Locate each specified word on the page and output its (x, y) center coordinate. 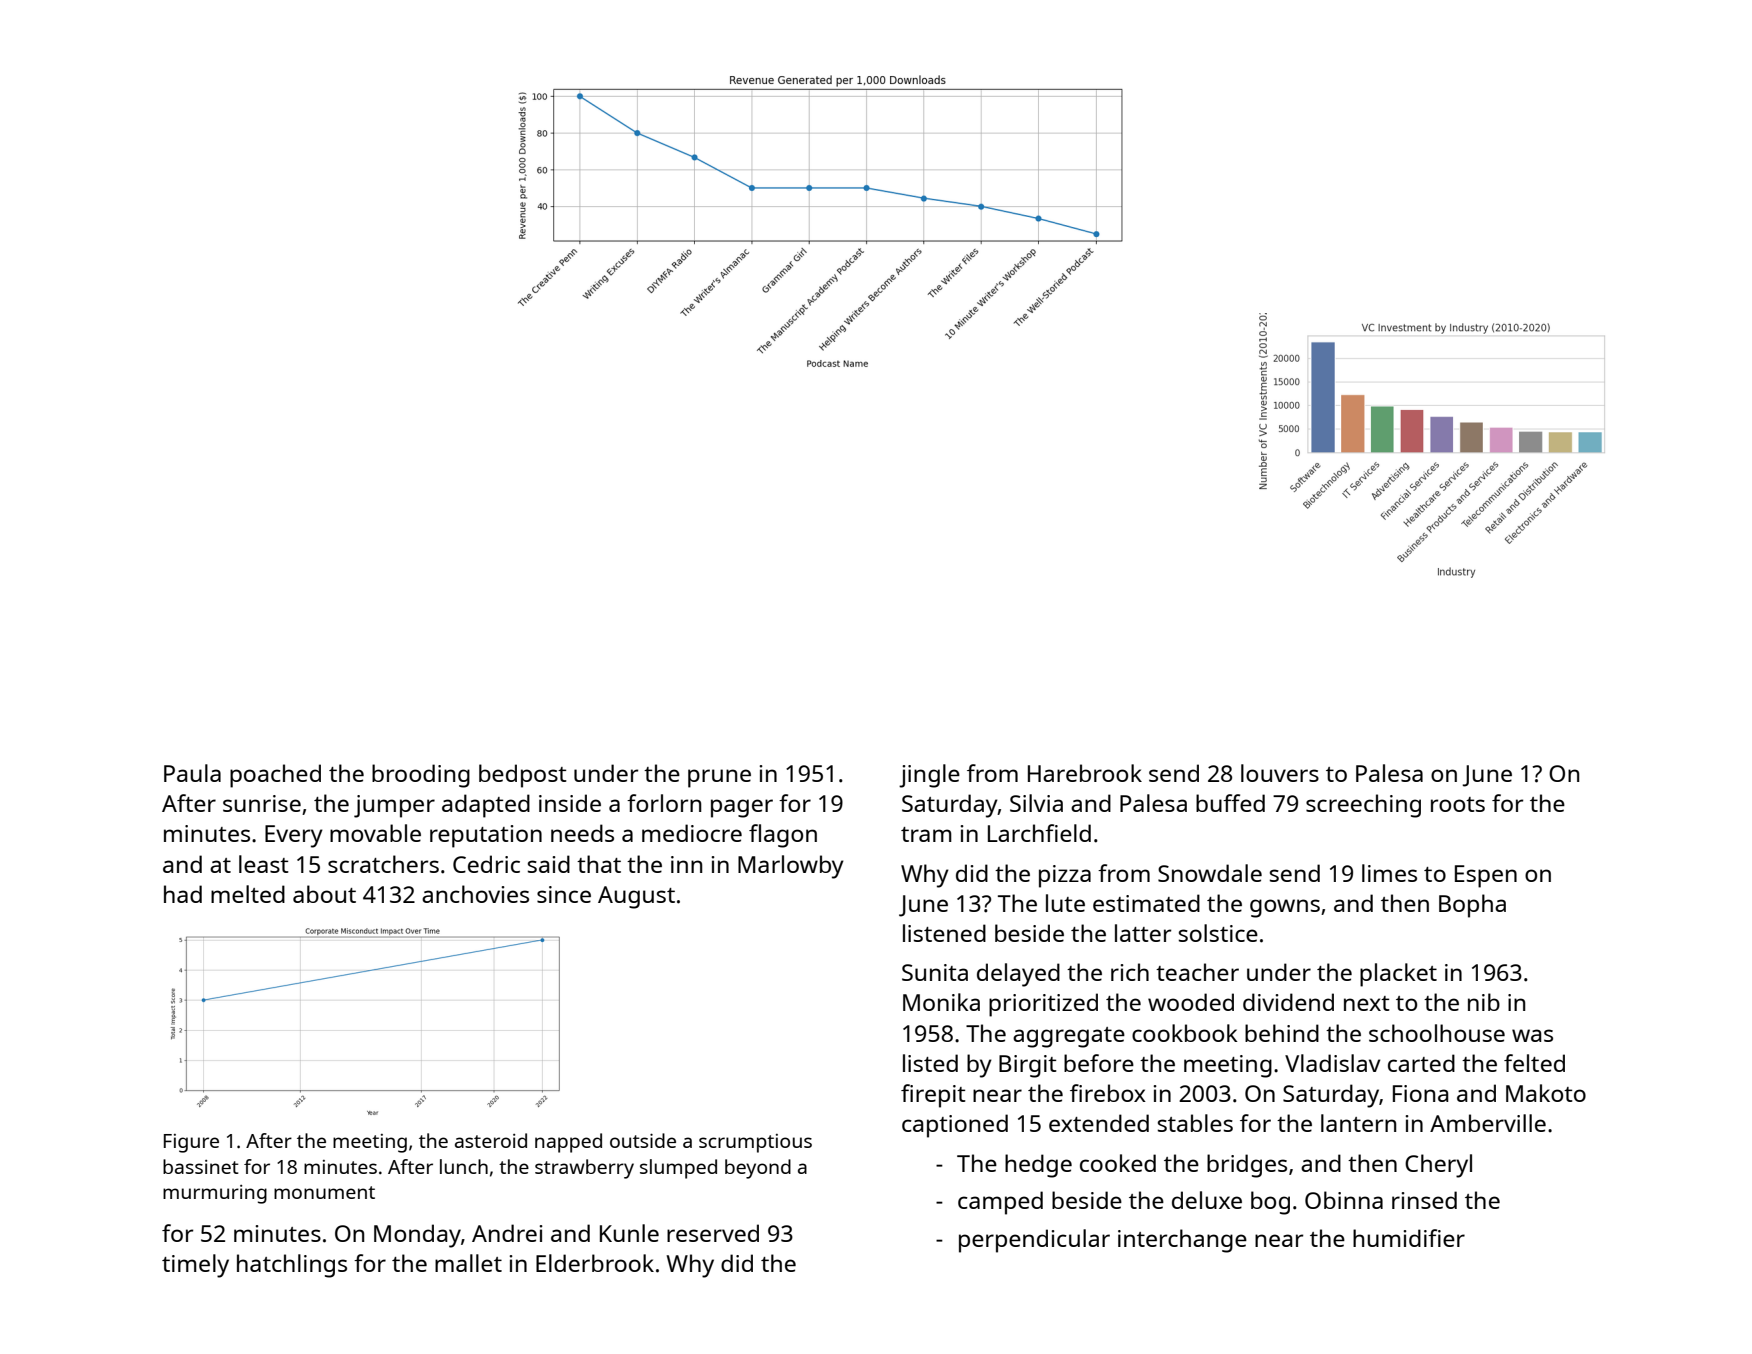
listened (944, 933)
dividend (1288, 1002)
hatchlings (292, 1266)
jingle (929, 776)
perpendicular (1034, 1241)
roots (1458, 804)
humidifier (1409, 1238)
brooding (421, 776)
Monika (941, 1002)
